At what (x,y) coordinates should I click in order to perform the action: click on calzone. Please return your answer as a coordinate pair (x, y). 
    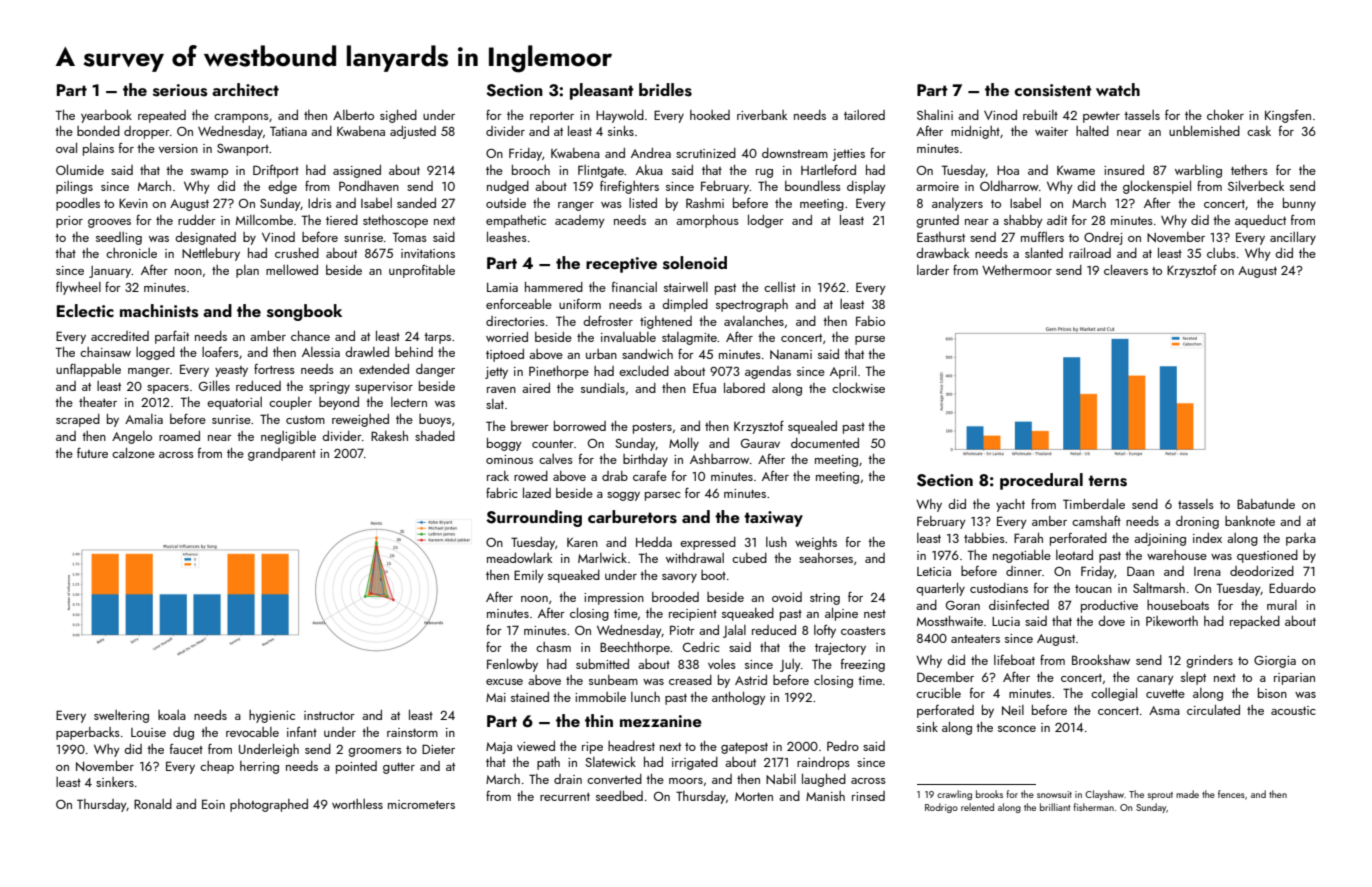
    Looking at the image, I should click on (133, 453).
